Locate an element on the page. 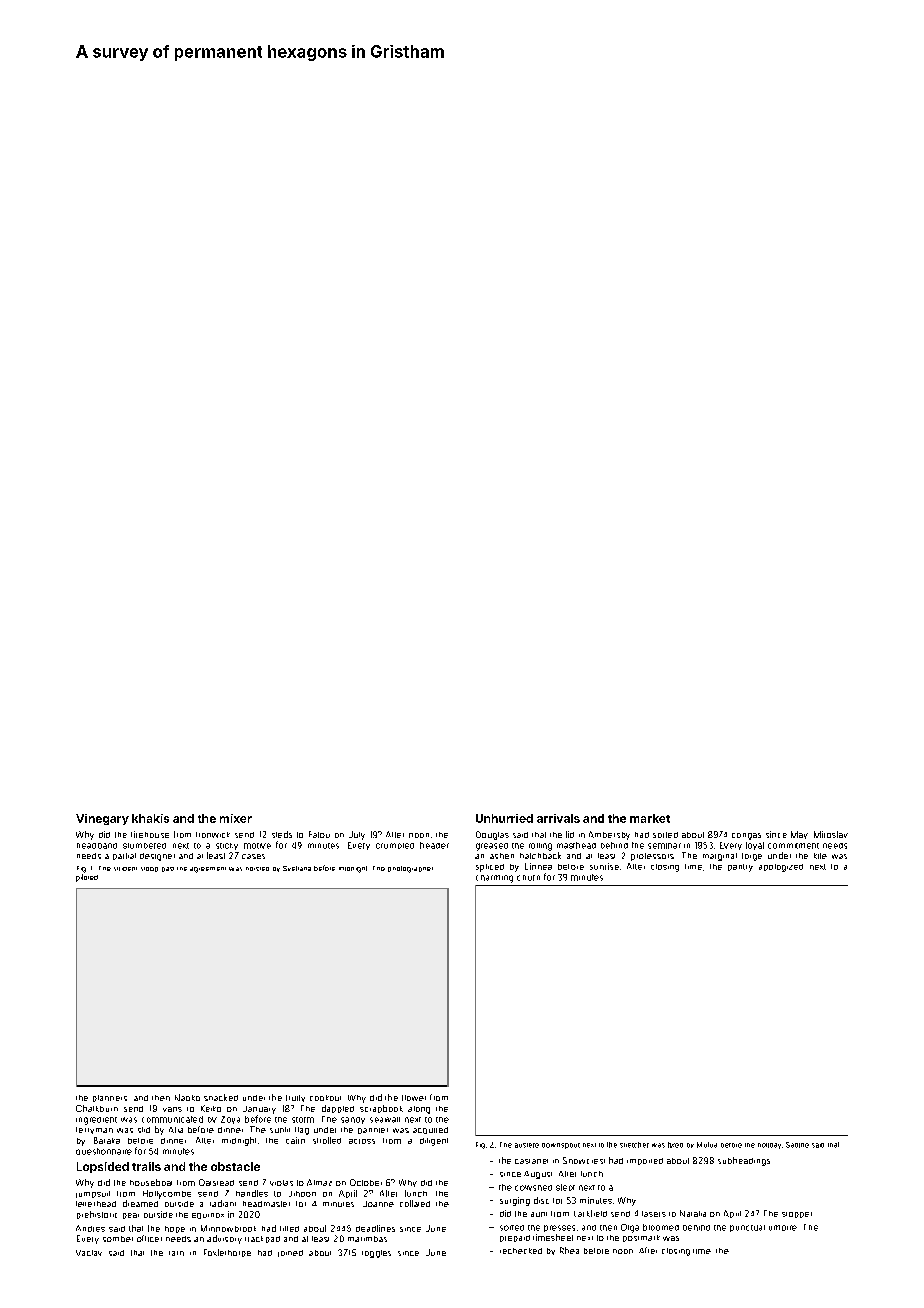  Foxlethorpe is located at coordinates (227, 1253).
